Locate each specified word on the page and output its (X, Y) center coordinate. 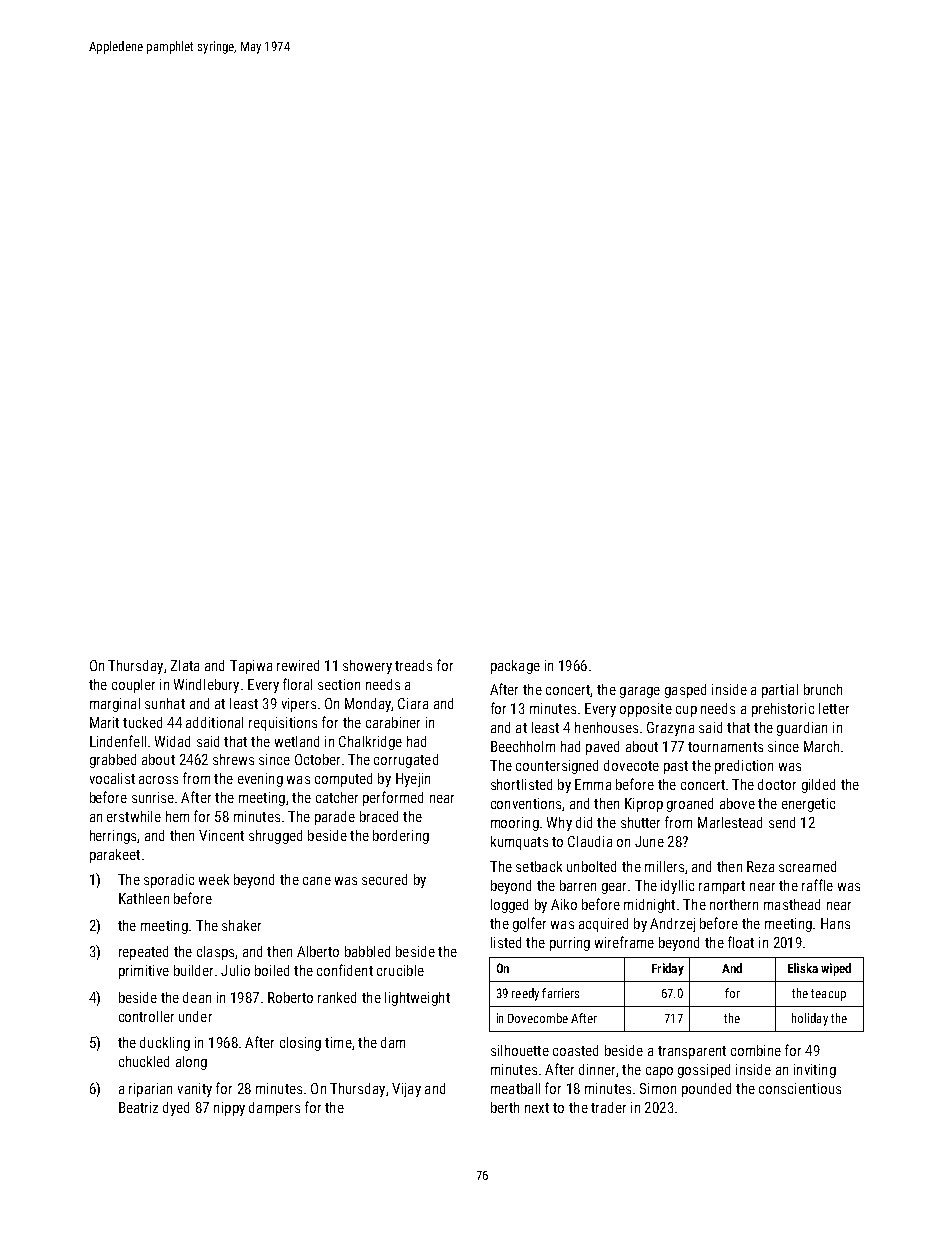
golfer (529, 924)
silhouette (520, 1050)
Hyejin (413, 780)
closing (300, 1044)
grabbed (113, 761)
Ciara (413, 703)
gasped (685, 691)
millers (664, 866)
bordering (401, 837)
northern (734, 904)
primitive (144, 972)
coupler (133, 686)
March (821, 746)
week (214, 879)
